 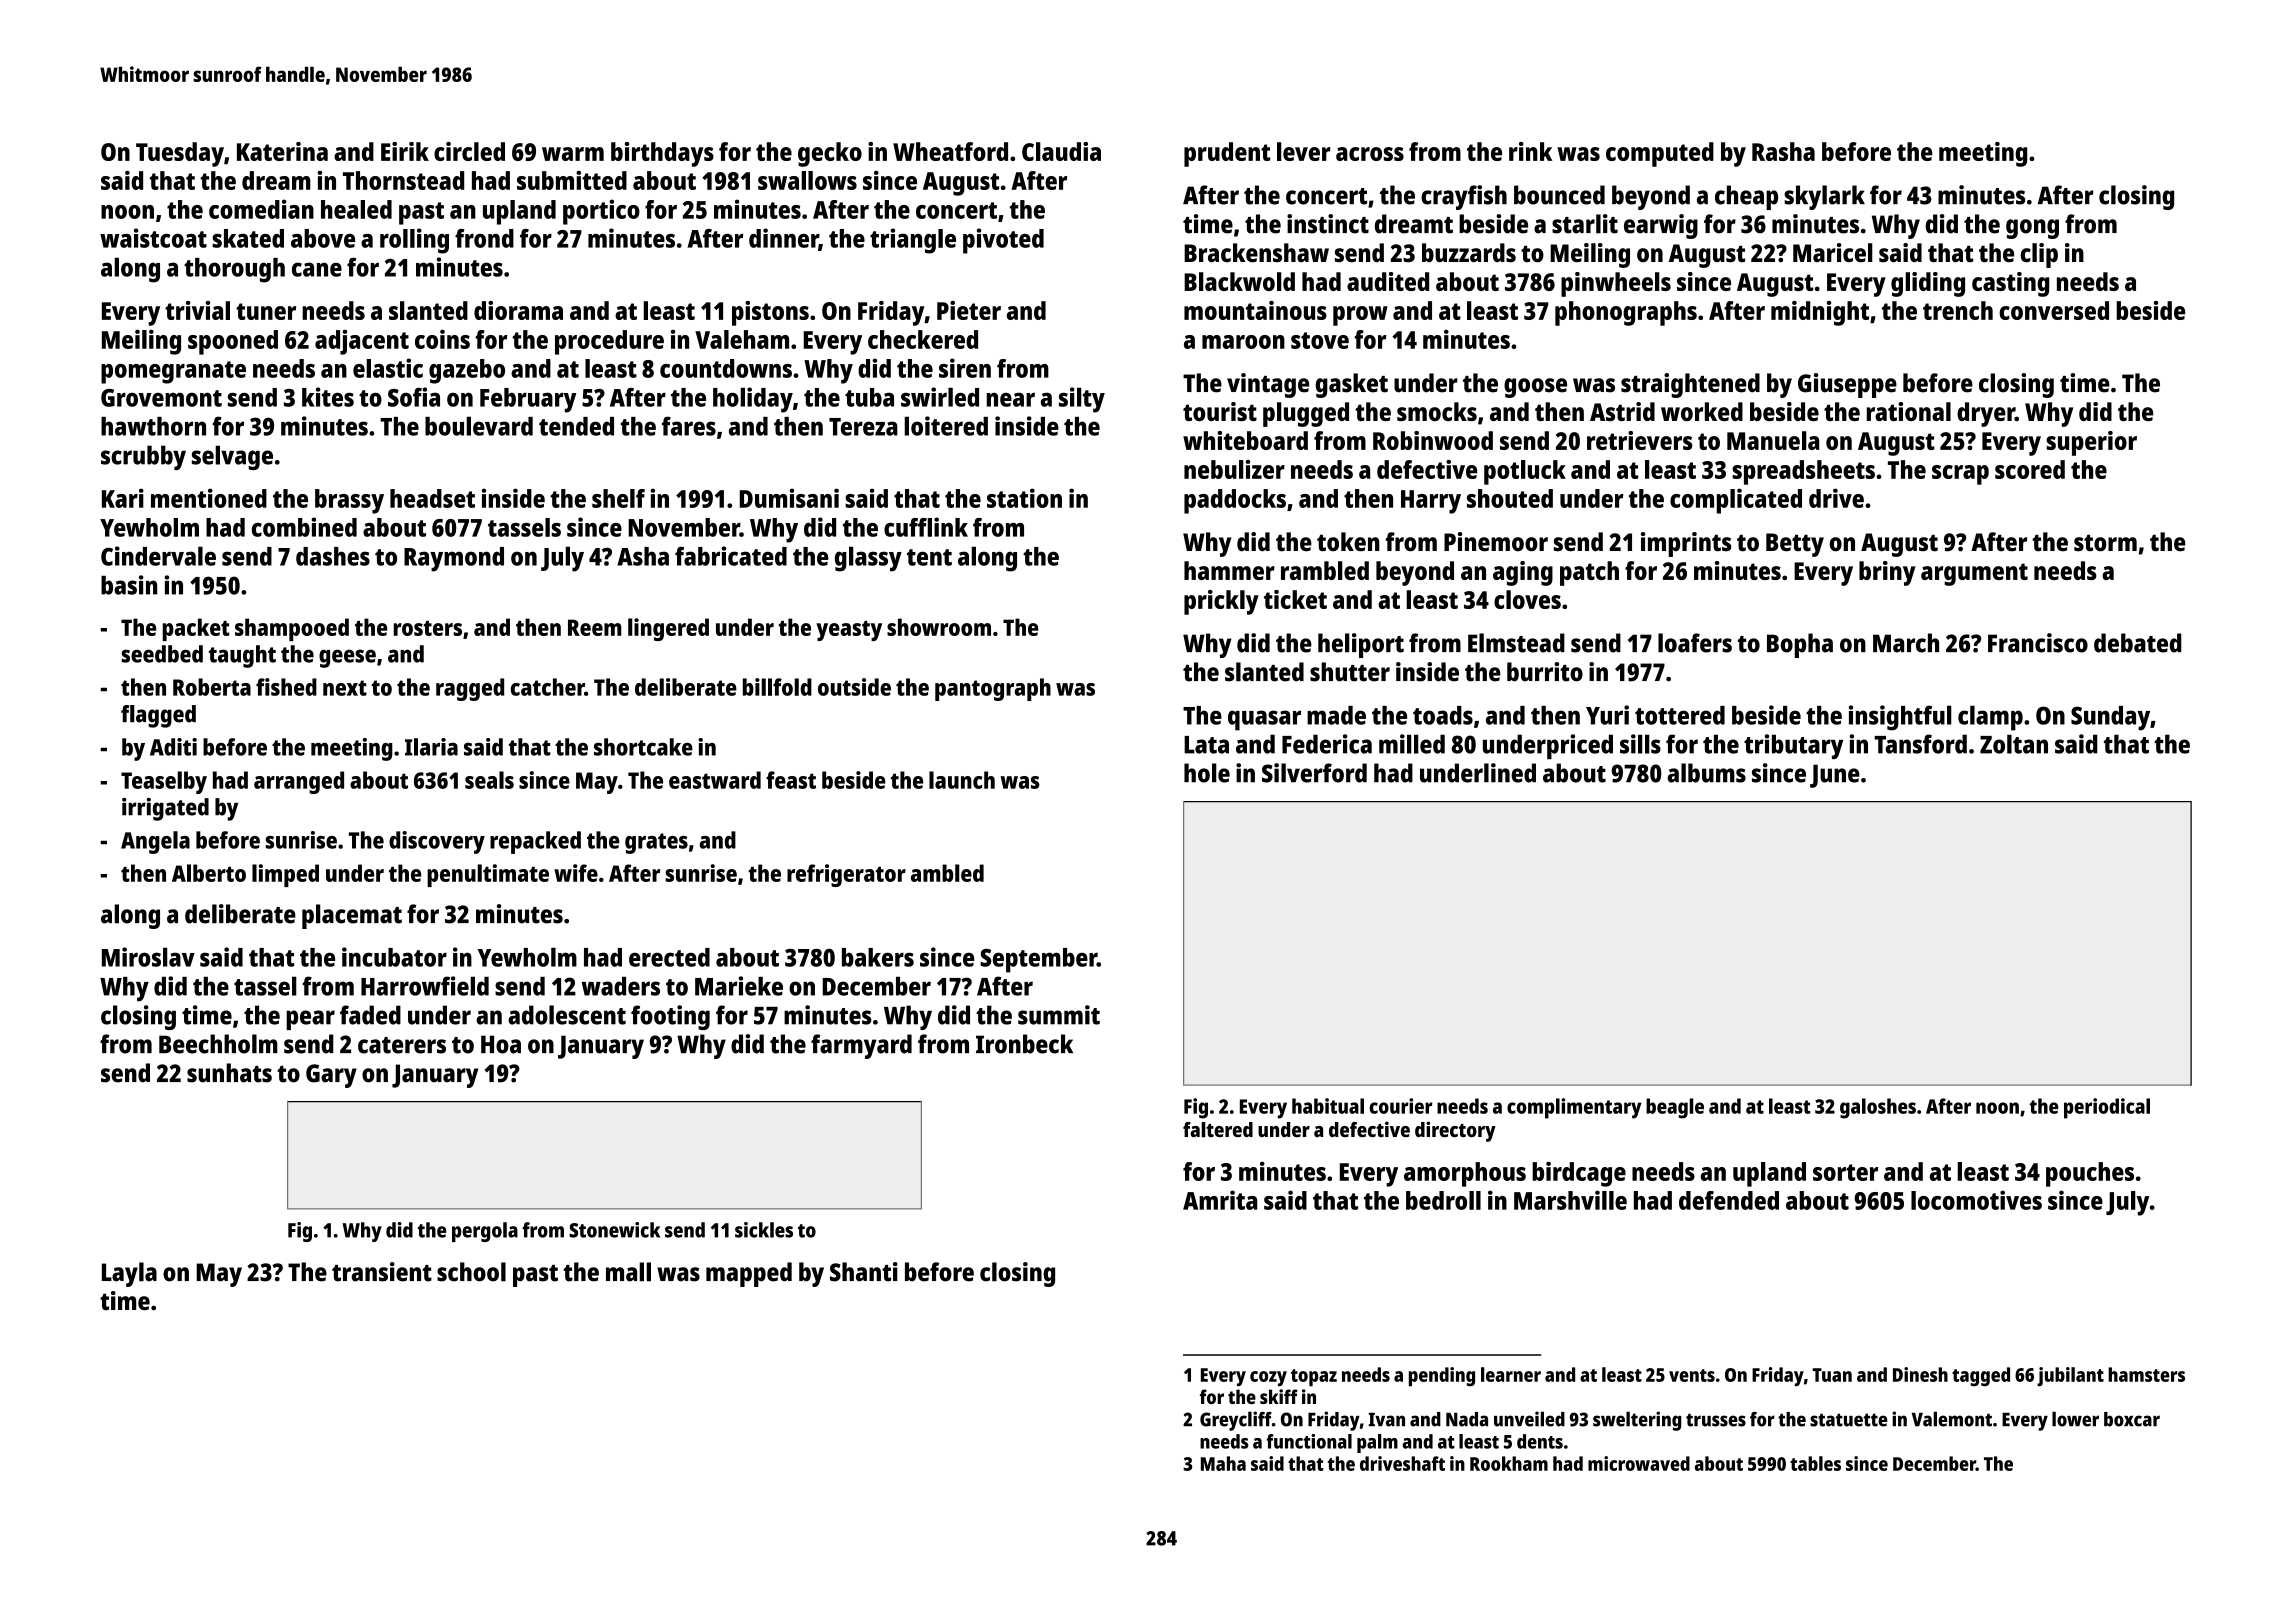 What do you see at coordinates (749, 1274) in the screenshot?
I see `mapped` at bounding box center [749, 1274].
